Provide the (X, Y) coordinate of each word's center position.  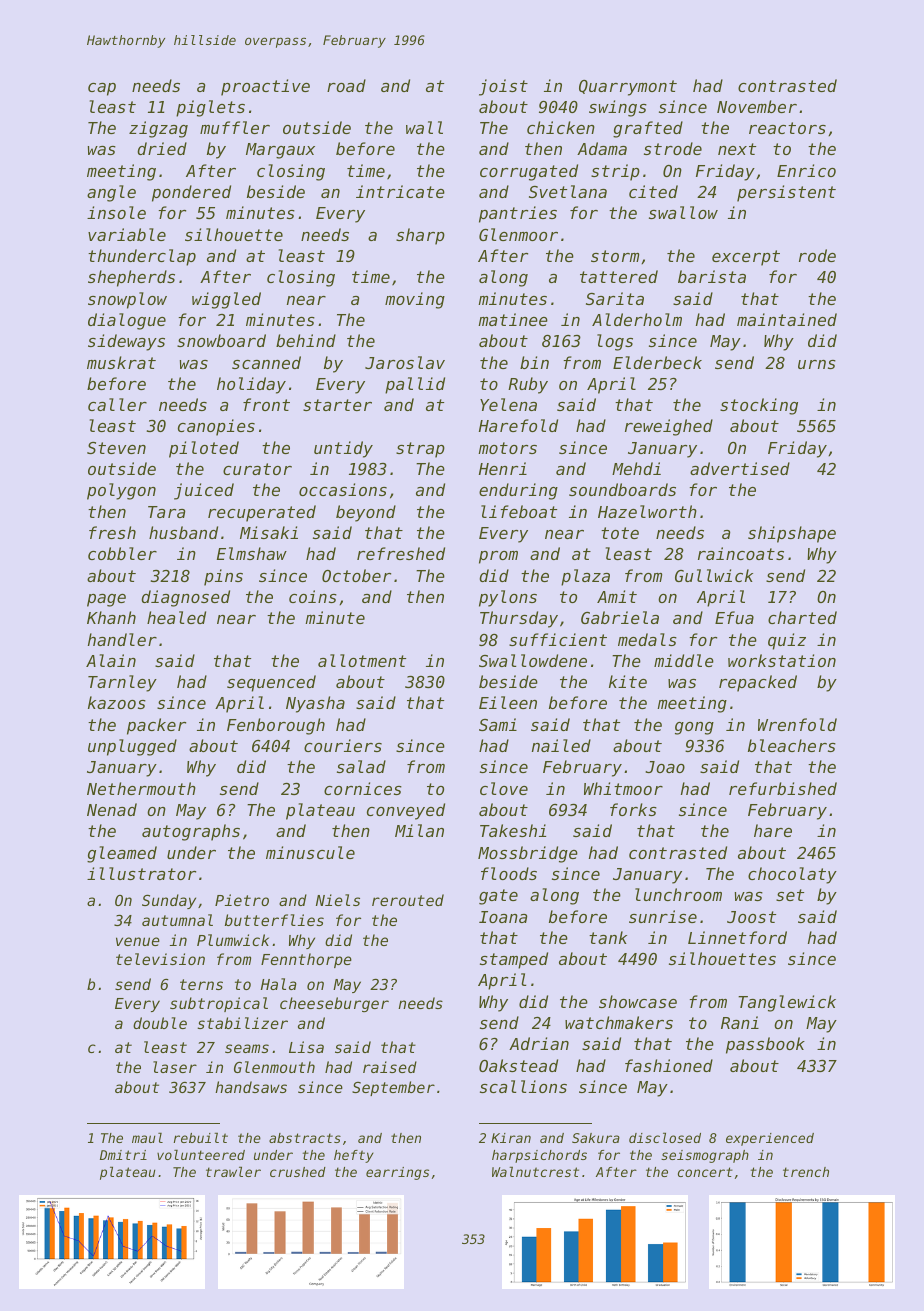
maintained (787, 319)
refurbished (783, 788)
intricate (400, 191)
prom (498, 557)
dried (162, 148)
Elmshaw (252, 553)
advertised (740, 468)
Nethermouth (141, 788)
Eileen (508, 702)
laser (175, 1067)
